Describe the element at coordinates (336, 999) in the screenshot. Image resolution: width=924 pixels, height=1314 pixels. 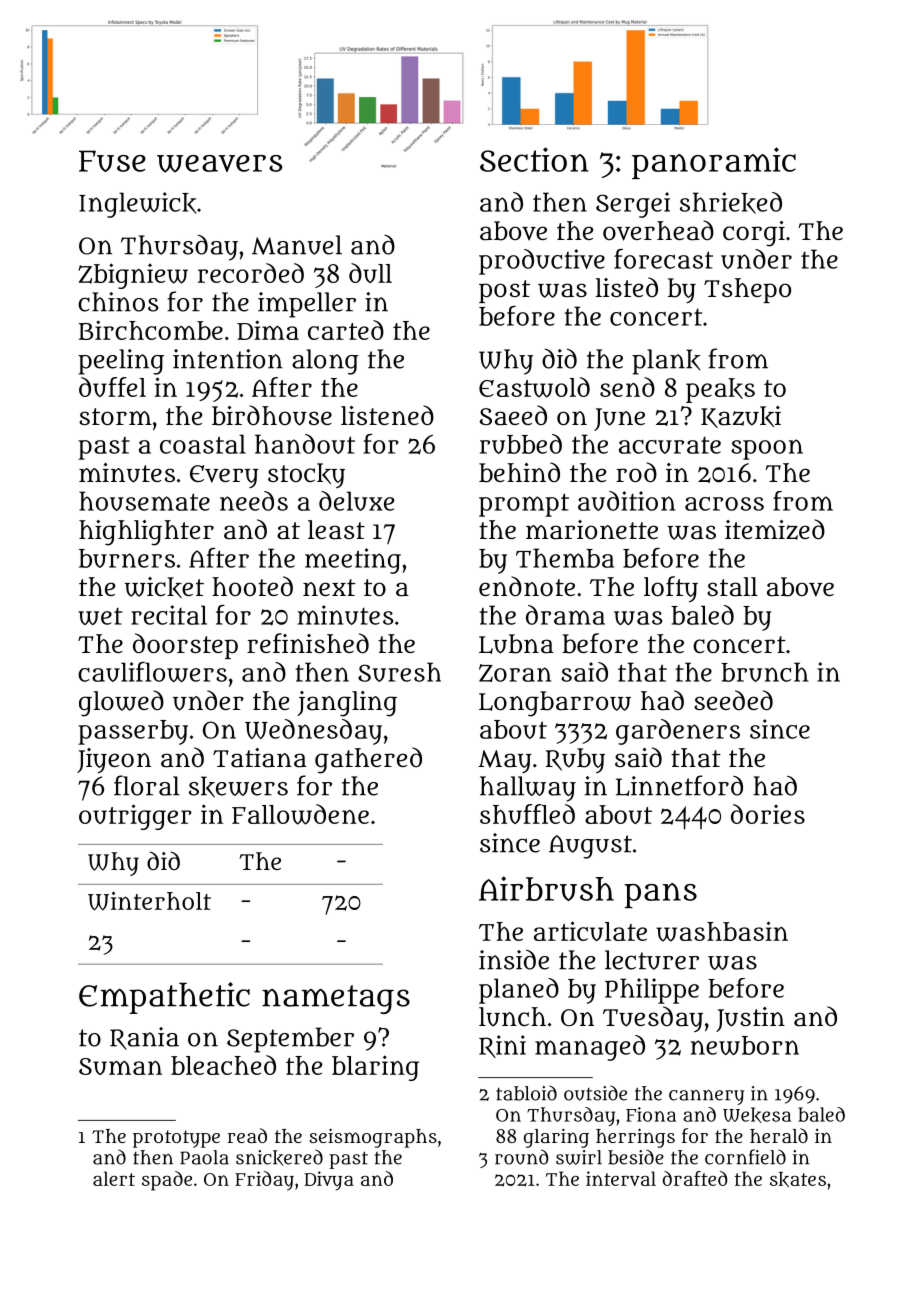
I see `nametags` at that location.
